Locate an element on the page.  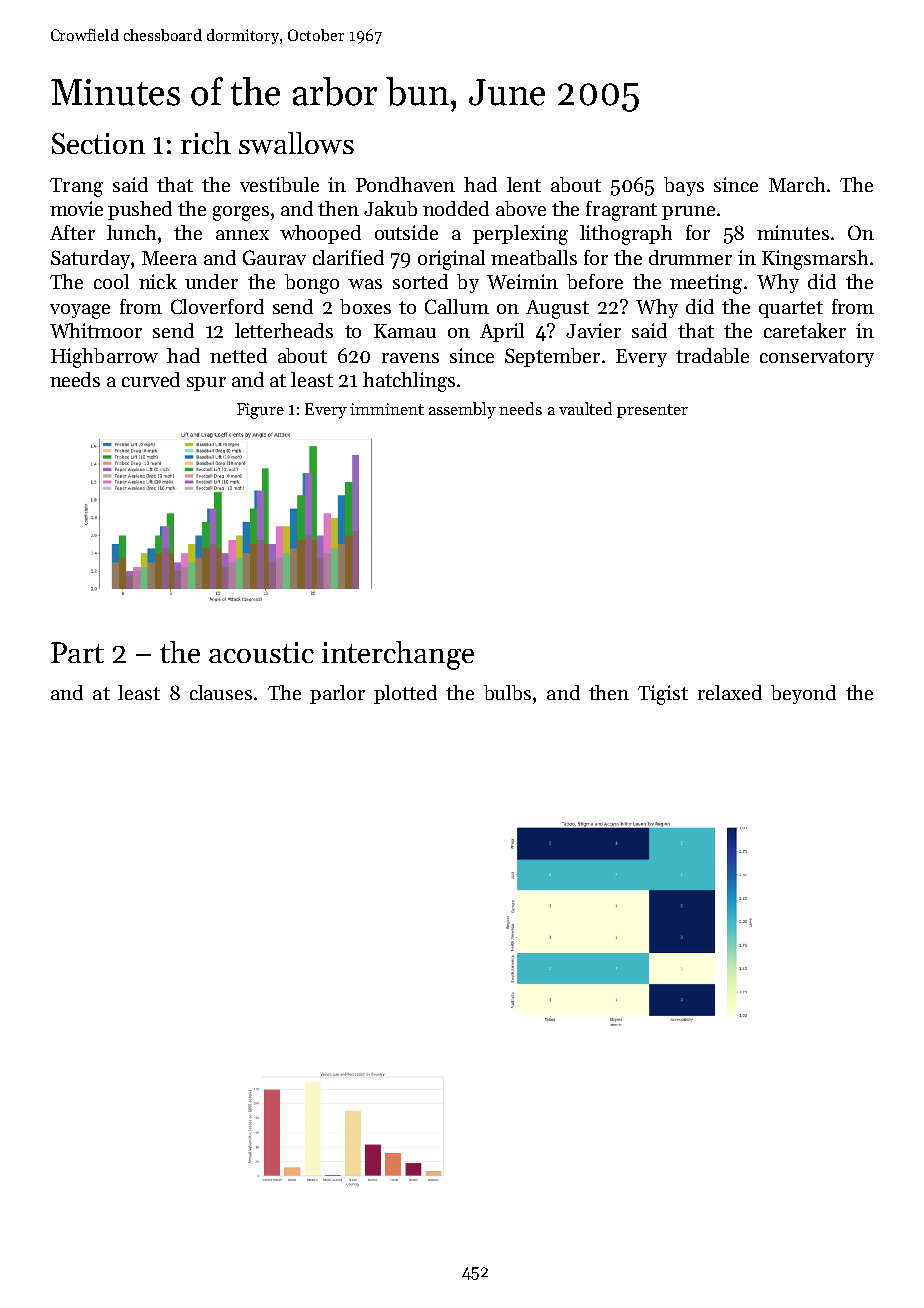
boxes is located at coordinates (365, 306).
